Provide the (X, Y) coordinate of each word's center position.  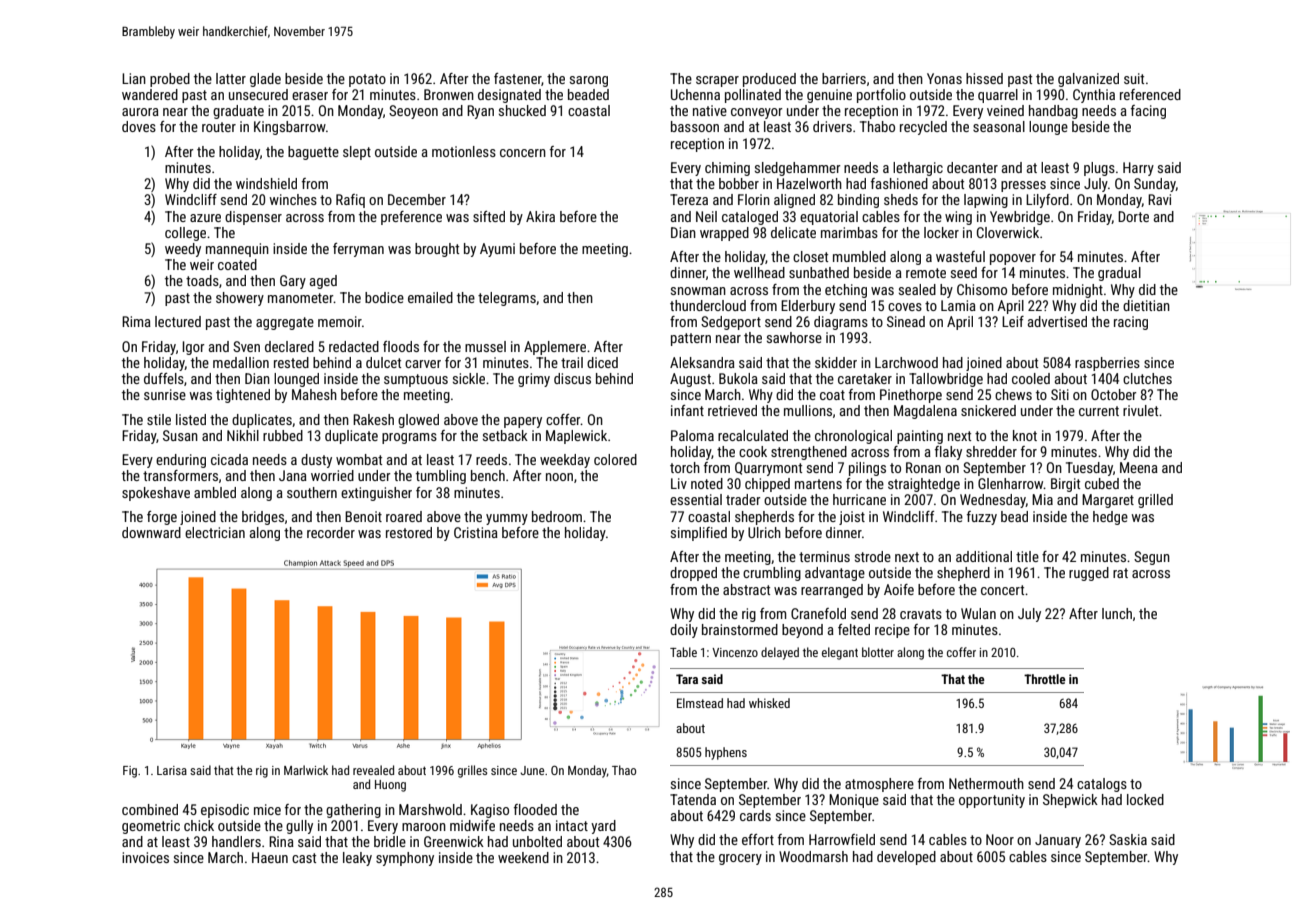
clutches (1147, 378)
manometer (301, 298)
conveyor (757, 113)
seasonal (999, 126)
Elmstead (700, 703)
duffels (164, 378)
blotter (878, 652)
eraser (310, 96)
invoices (145, 857)
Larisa (172, 770)
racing (1131, 323)
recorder (331, 532)
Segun (1152, 558)
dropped (693, 574)
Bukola (738, 378)
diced (602, 362)
